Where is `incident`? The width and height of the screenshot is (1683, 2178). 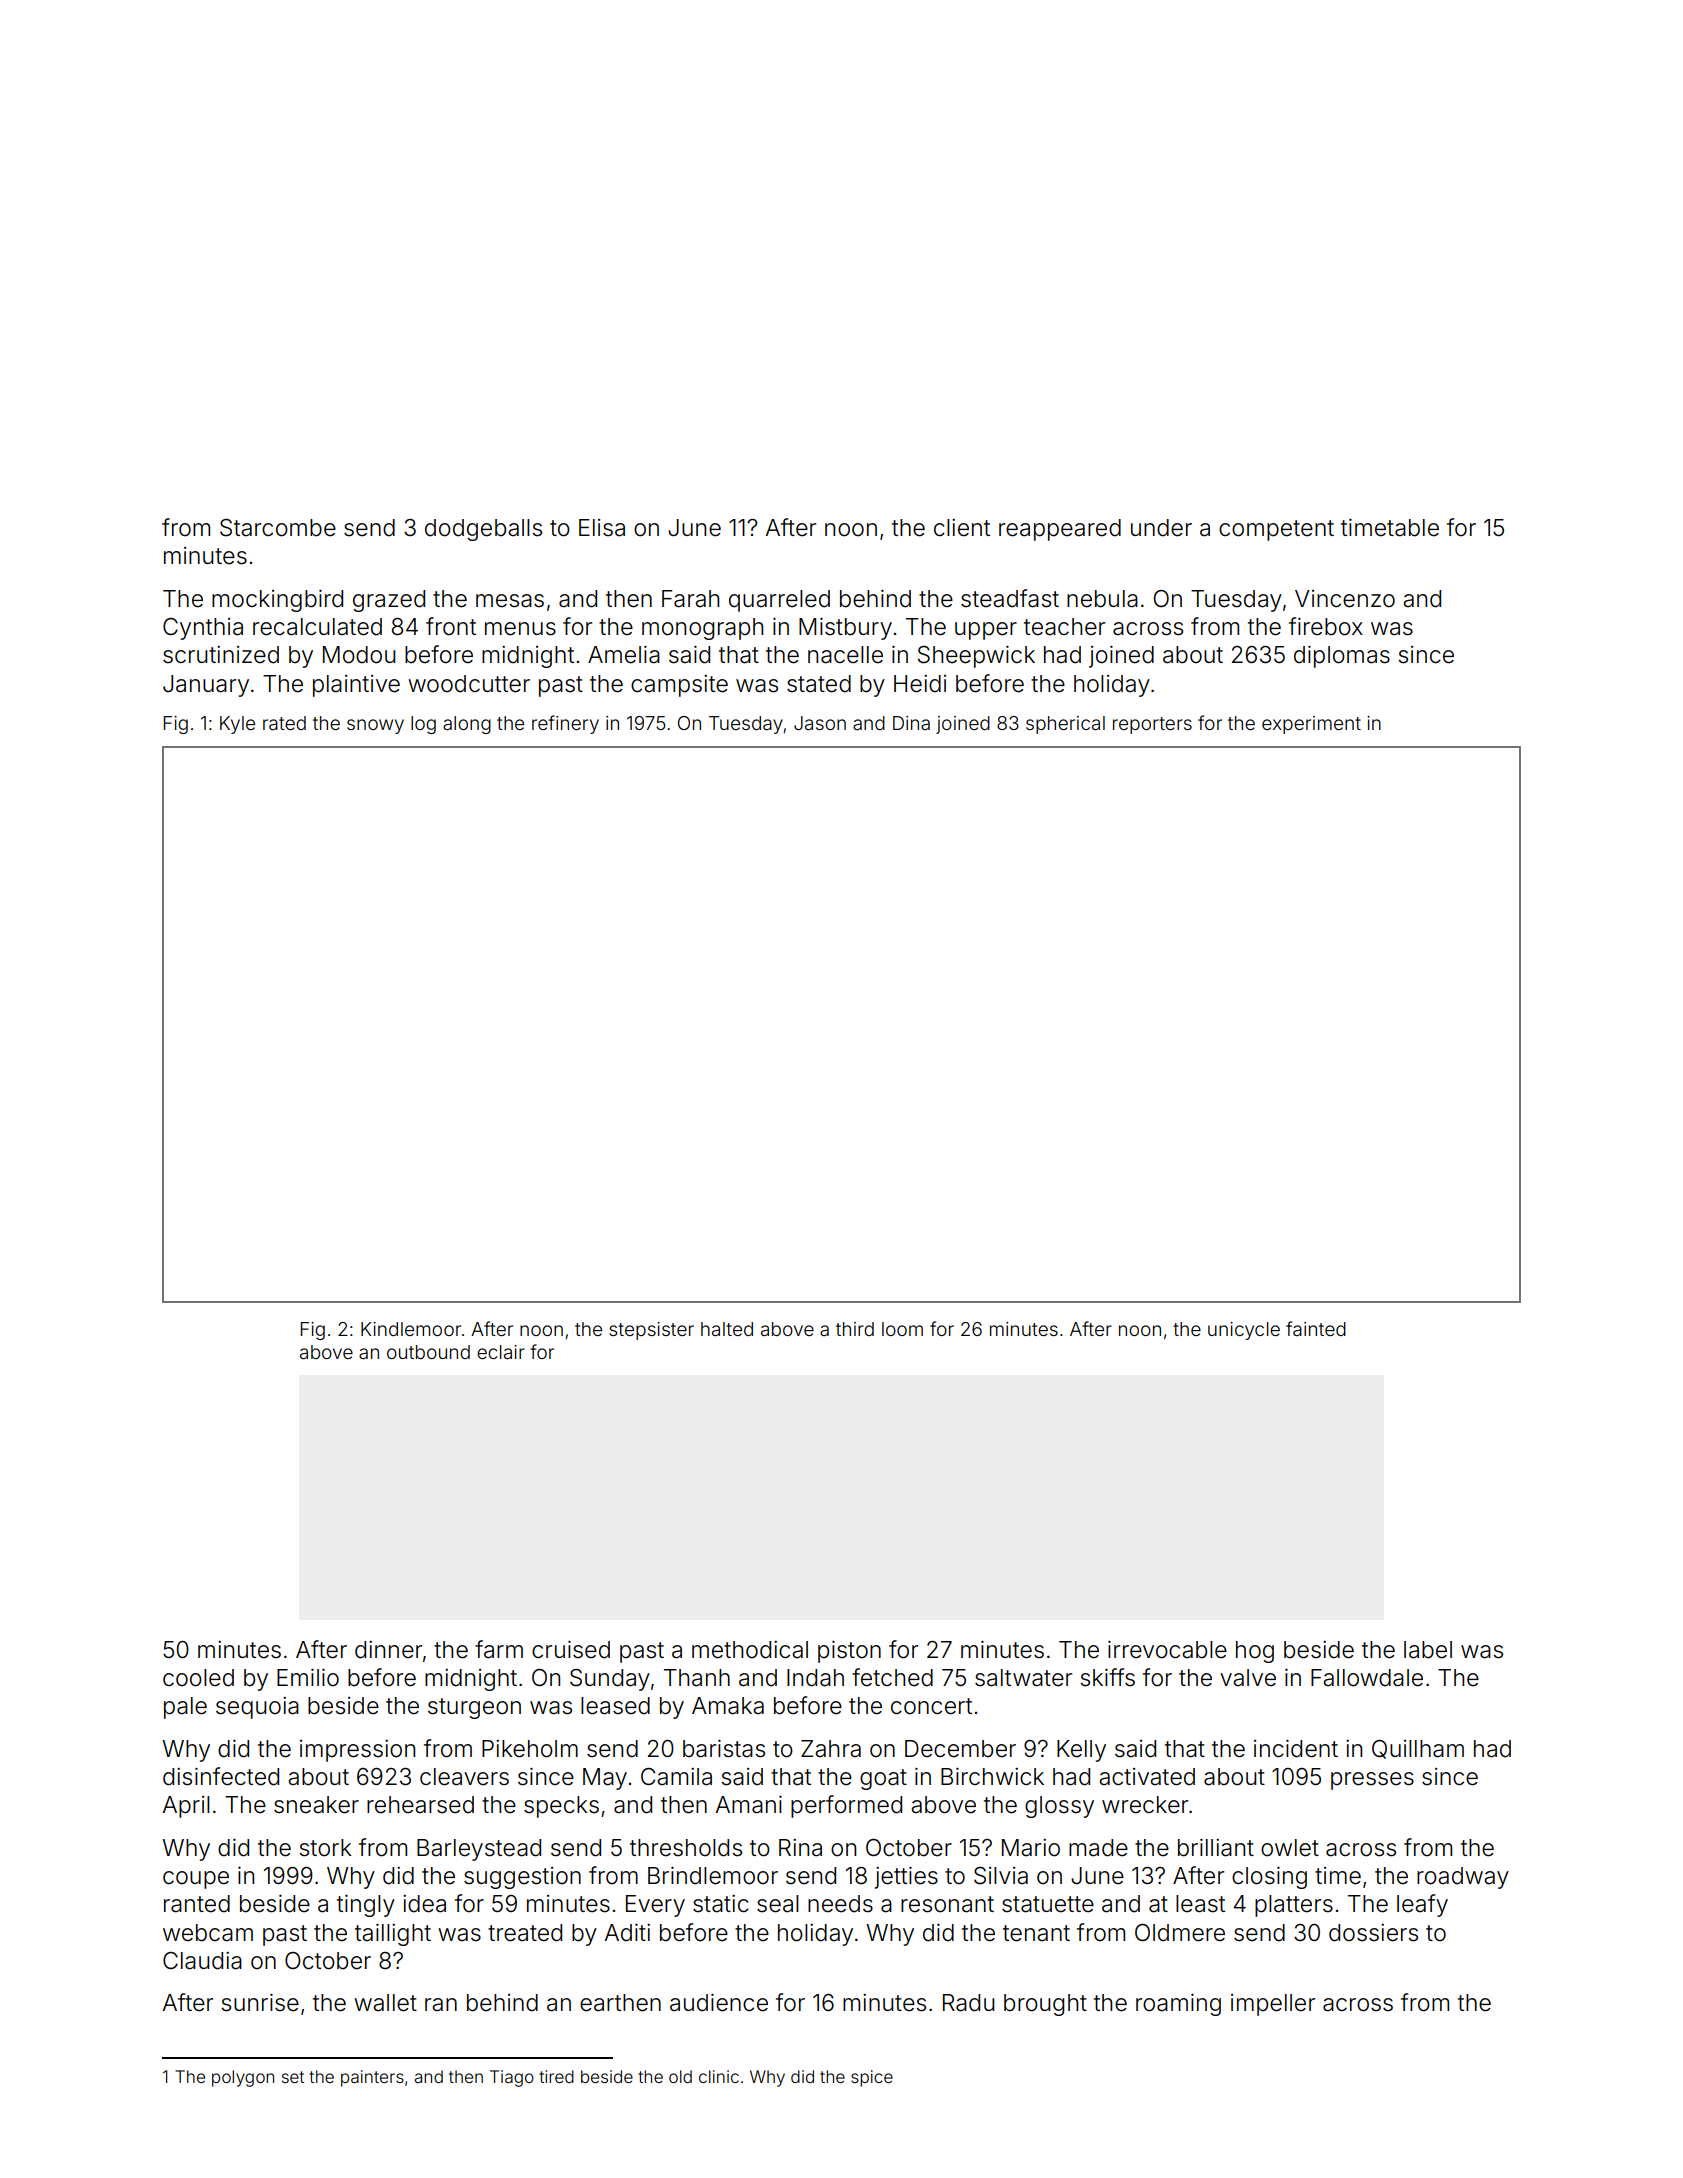
incident is located at coordinates (1296, 1749).
